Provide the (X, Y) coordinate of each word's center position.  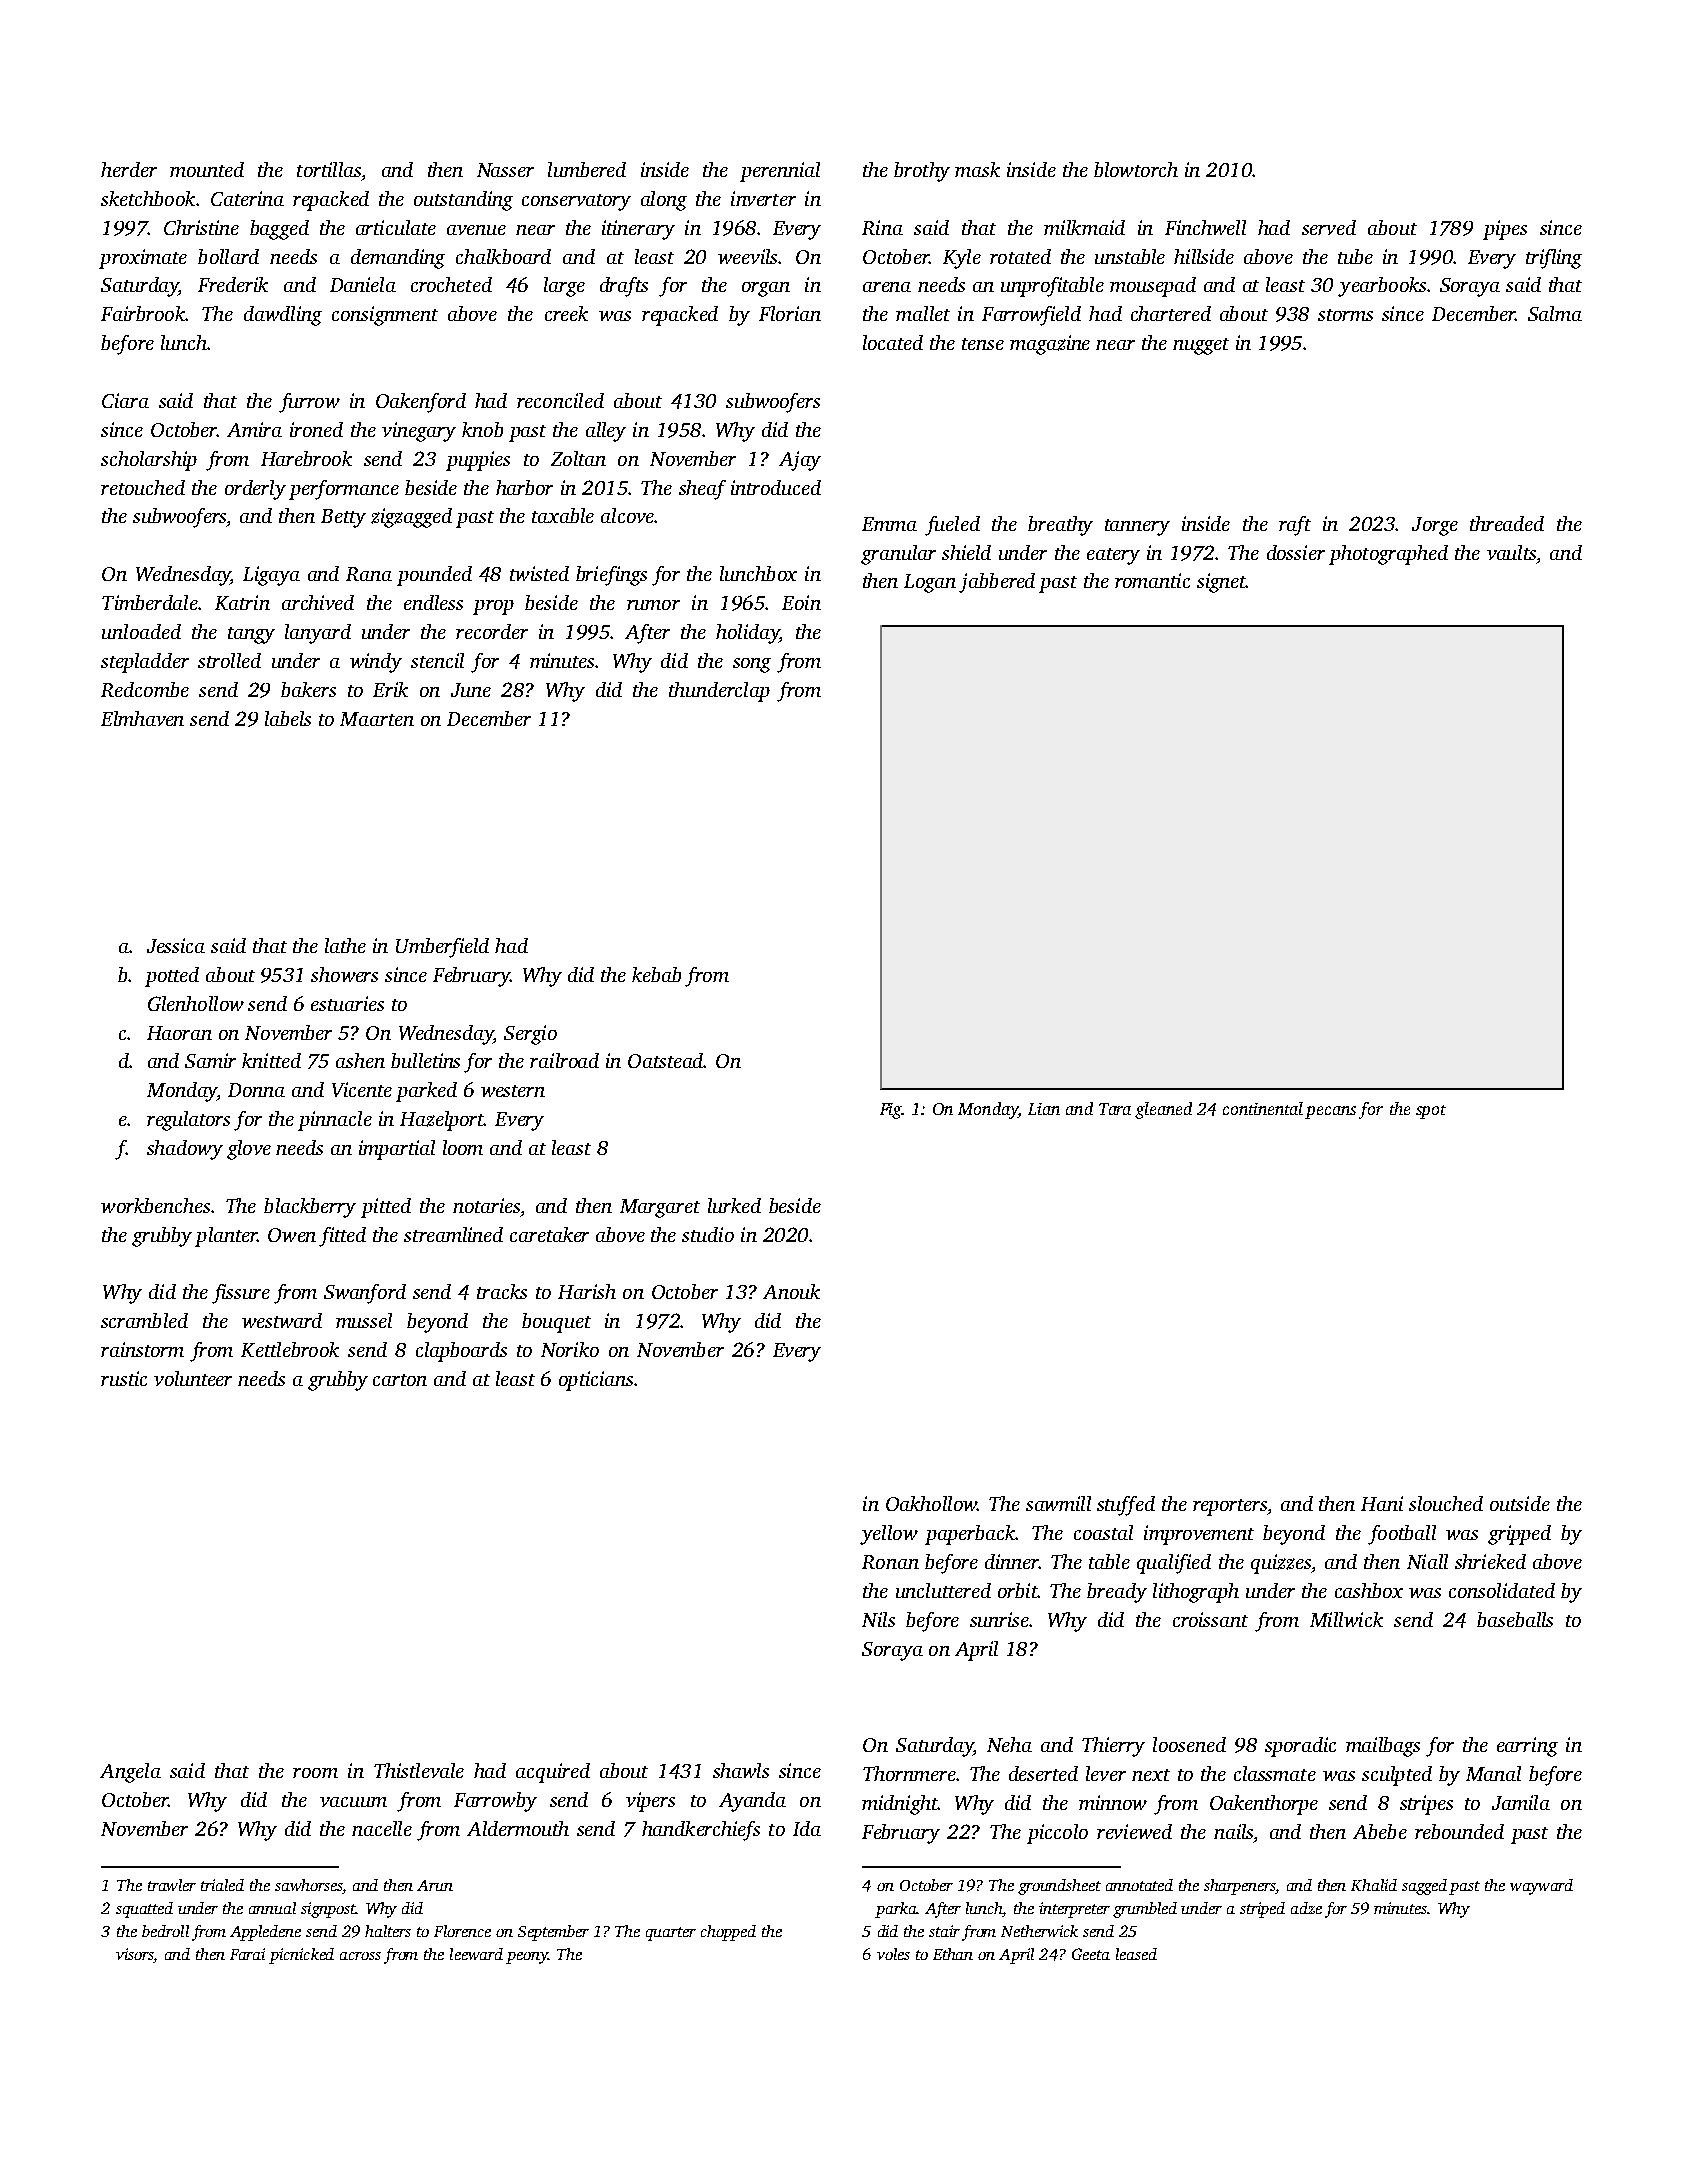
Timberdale (150, 602)
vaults (1511, 552)
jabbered (997, 583)
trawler (172, 1885)
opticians (596, 1381)
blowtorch (1136, 169)
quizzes (1281, 1564)
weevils (747, 256)
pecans (1330, 1112)
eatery (1113, 556)
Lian (1044, 1109)
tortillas (329, 169)
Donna (256, 1090)
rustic (124, 1378)
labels (288, 718)
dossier (1296, 552)
